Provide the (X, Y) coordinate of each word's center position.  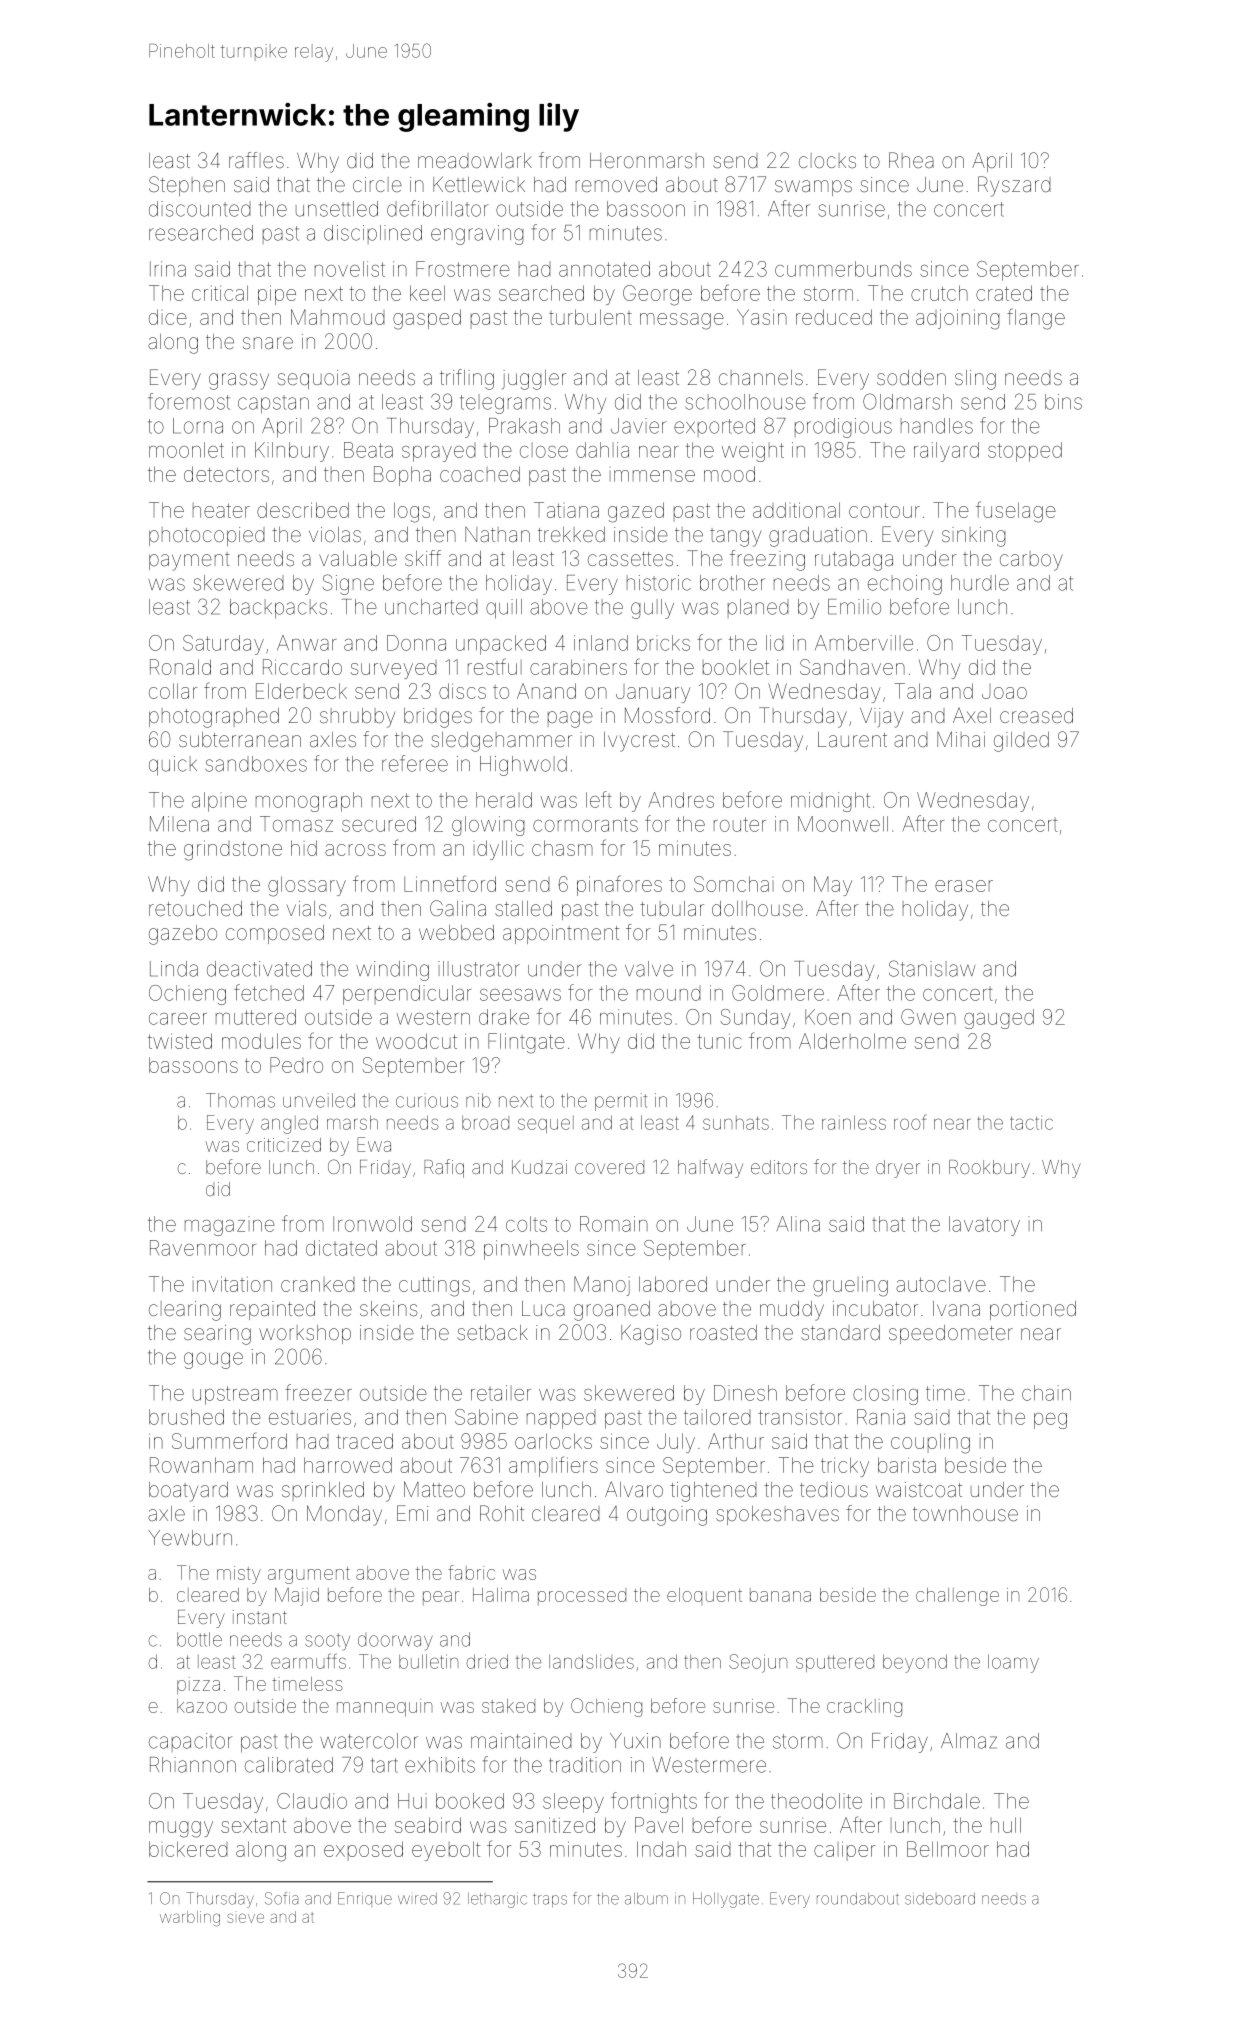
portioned (1033, 1310)
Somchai (734, 884)
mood (729, 474)
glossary (307, 886)
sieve (245, 1918)
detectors (226, 474)
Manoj (602, 1286)
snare (268, 343)
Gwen (928, 1017)
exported (714, 427)
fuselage (1016, 512)
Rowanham (201, 1465)
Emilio (854, 607)
